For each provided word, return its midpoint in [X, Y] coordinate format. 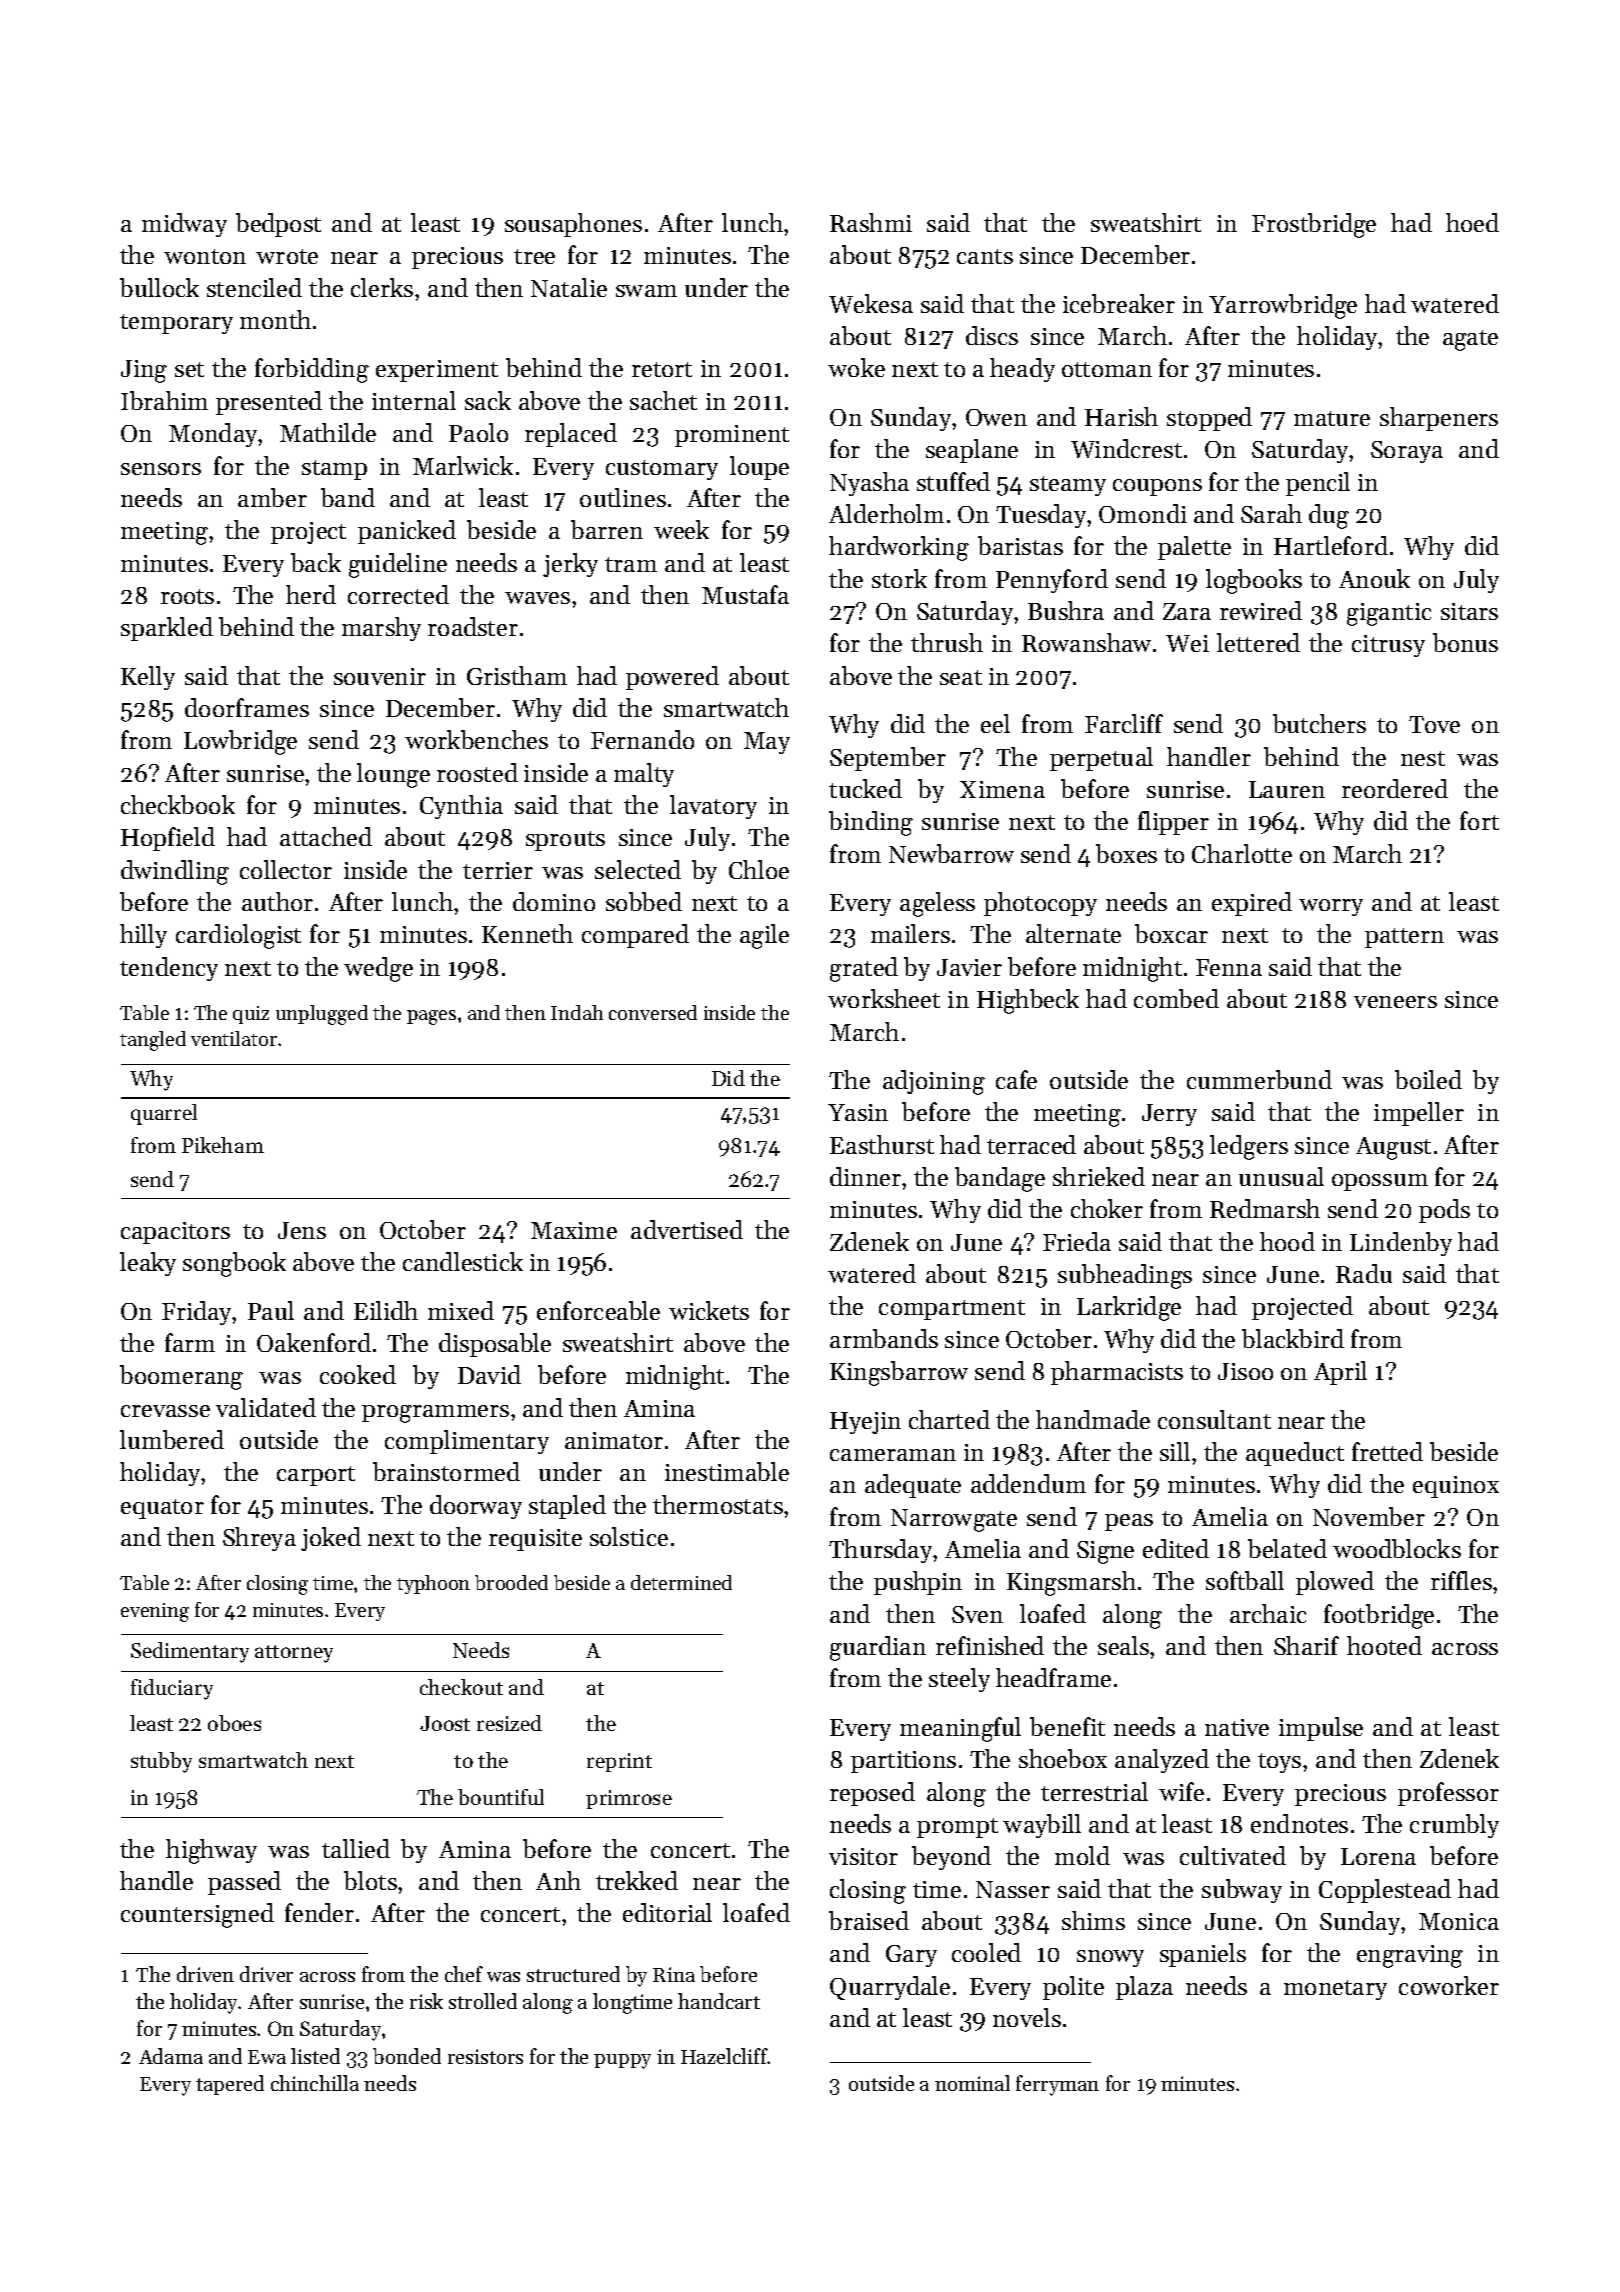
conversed [653, 1012]
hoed [1472, 222]
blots [370, 1880]
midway [184, 225]
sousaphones [573, 225]
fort [1479, 820]
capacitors [175, 1233]
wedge [378, 969]
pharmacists [1117, 1373]
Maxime [574, 1230]
